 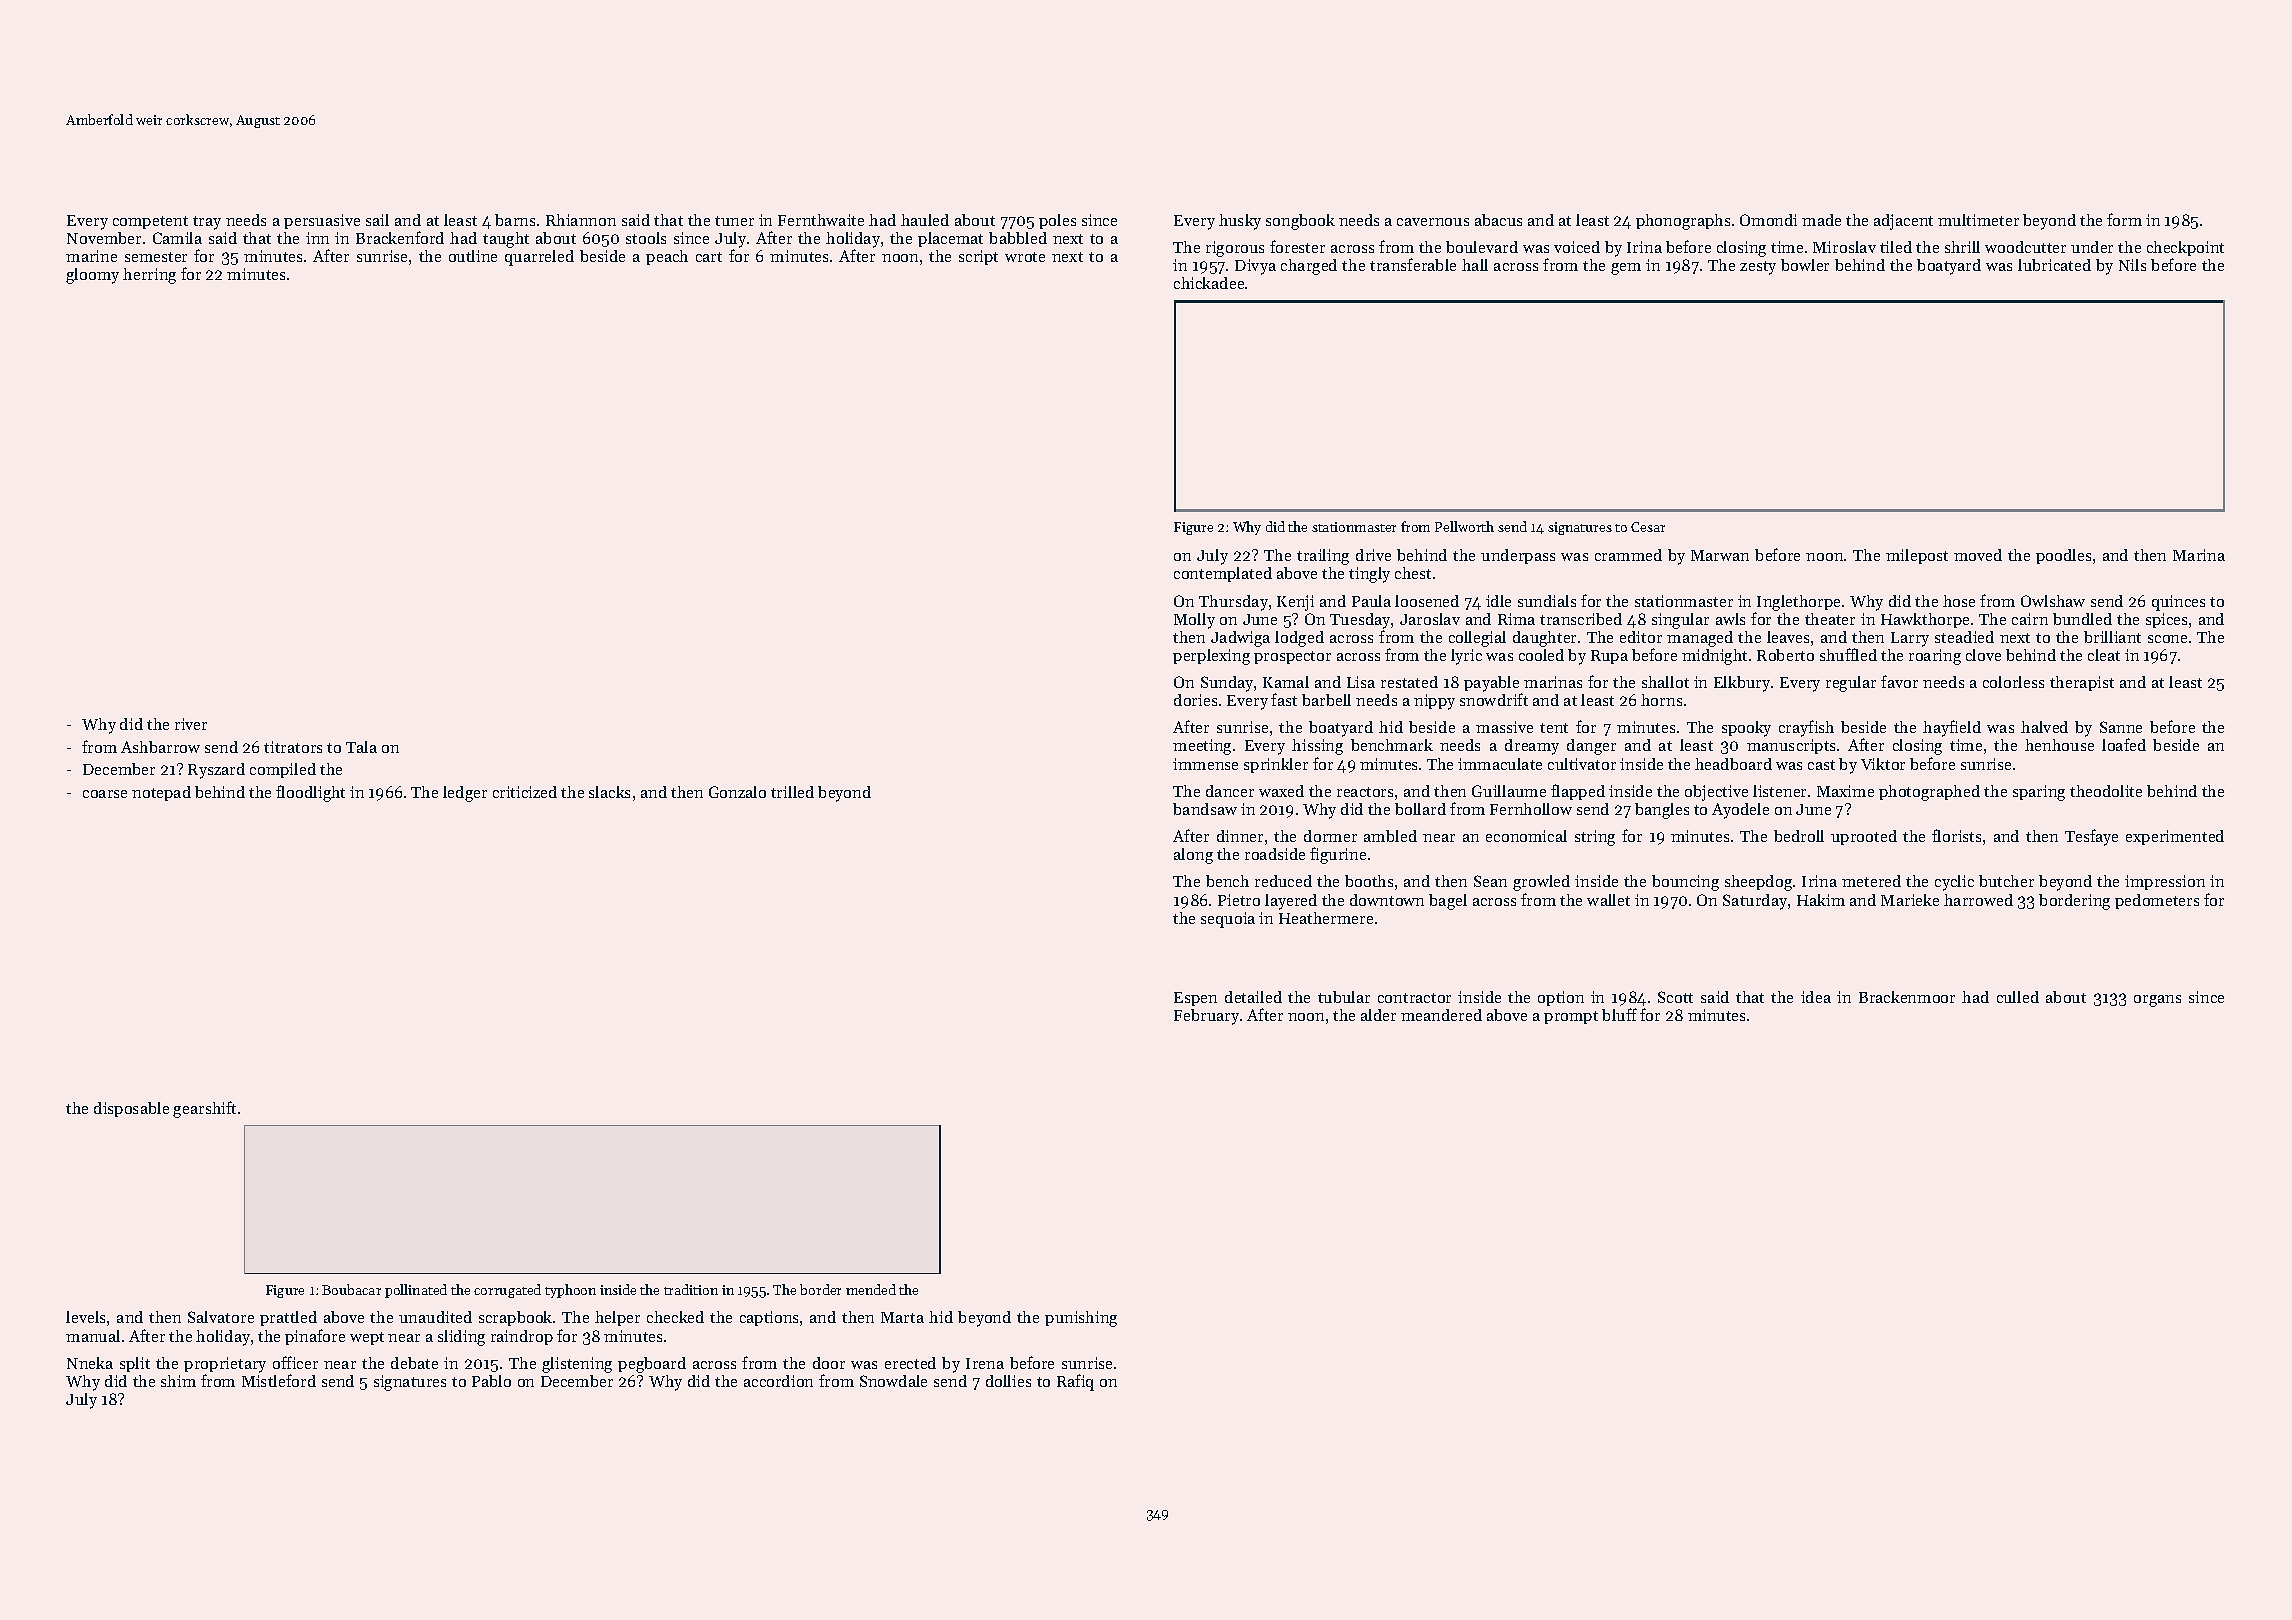 I want to click on quarreled, so click(x=539, y=258).
